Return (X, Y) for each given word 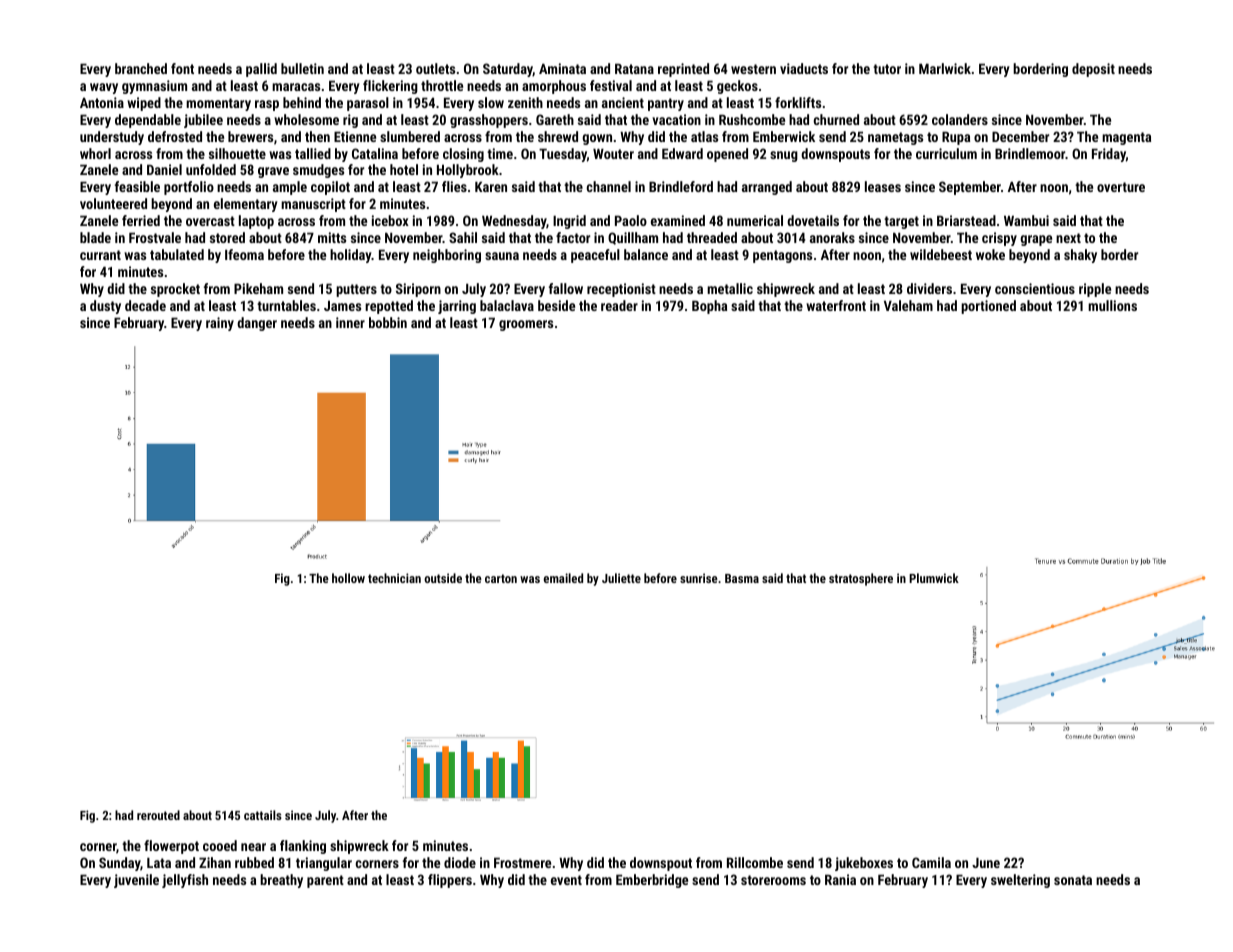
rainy (220, 324)
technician (394, 578)
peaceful (595, 256)
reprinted (683, 70)
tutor (887, 69)
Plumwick (934, 578)
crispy (999, 239)
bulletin (302, 68)
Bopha (709, 307)
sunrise (699, 578)
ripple (1095, 290)
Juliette (621, 578)
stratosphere (861, 579)
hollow (348, 578)
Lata (159, 863)
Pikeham (258, 288)
